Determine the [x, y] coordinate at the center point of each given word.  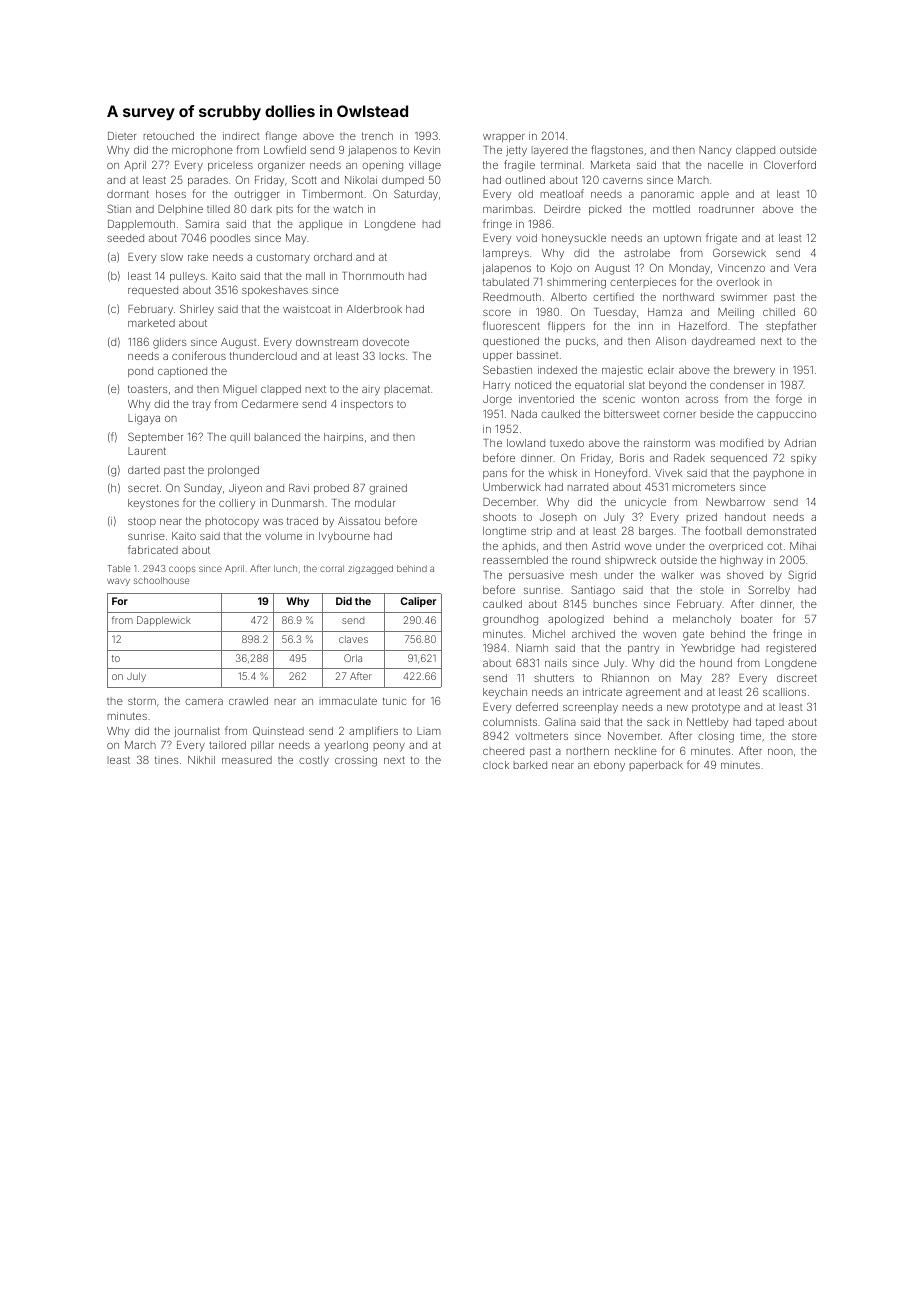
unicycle [645, 503]
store [804, 736]
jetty [516, 151]
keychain [505, 693]
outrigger [256, 195]
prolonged [233, 471]
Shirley [197, 310]
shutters [554, 678]
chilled [779, 312]
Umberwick [512, 487]
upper [497, 357]
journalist [197, 732]
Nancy [715, 151]
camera [204, 702]
